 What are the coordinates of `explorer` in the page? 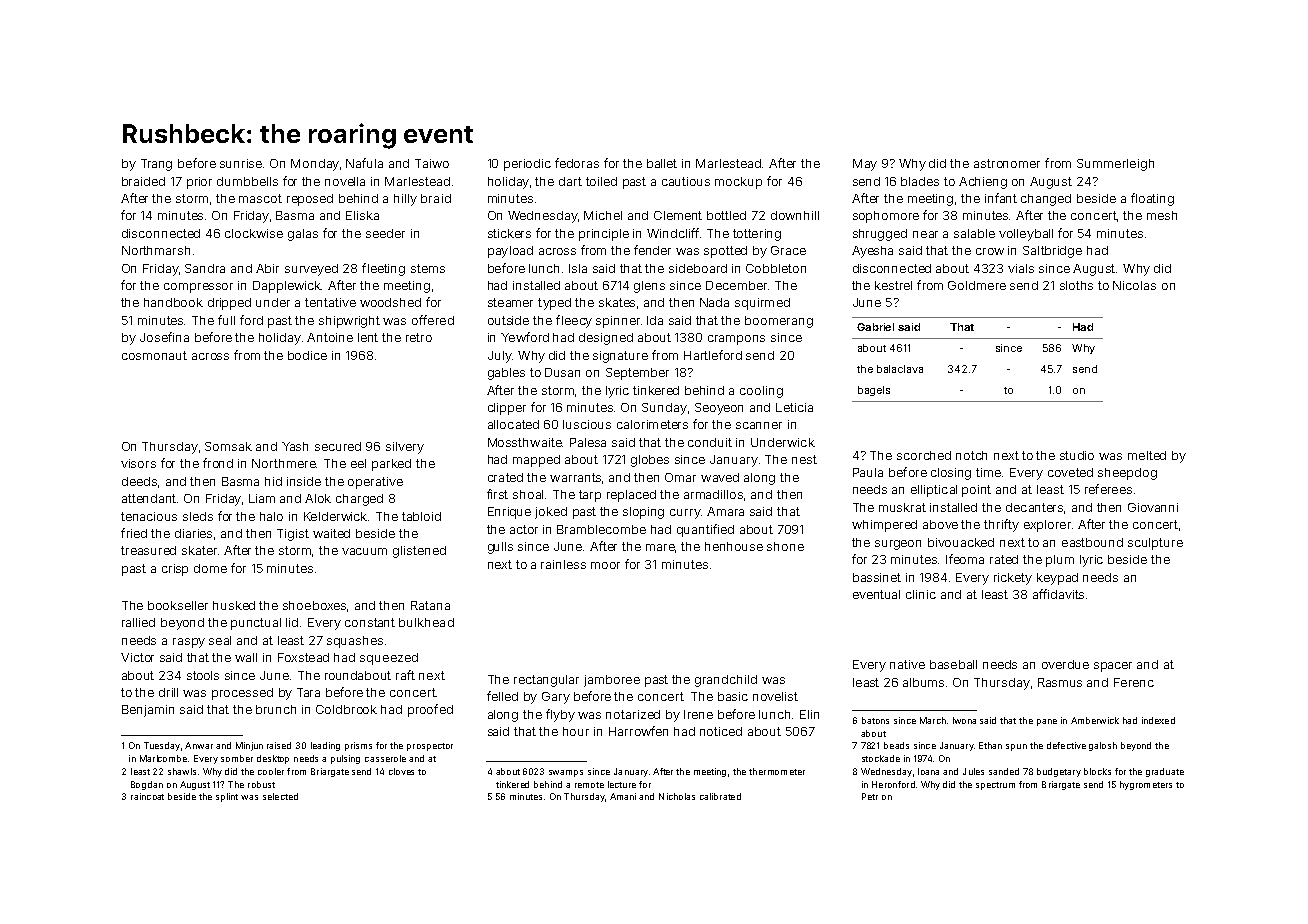 It's located at (1047, 526).
